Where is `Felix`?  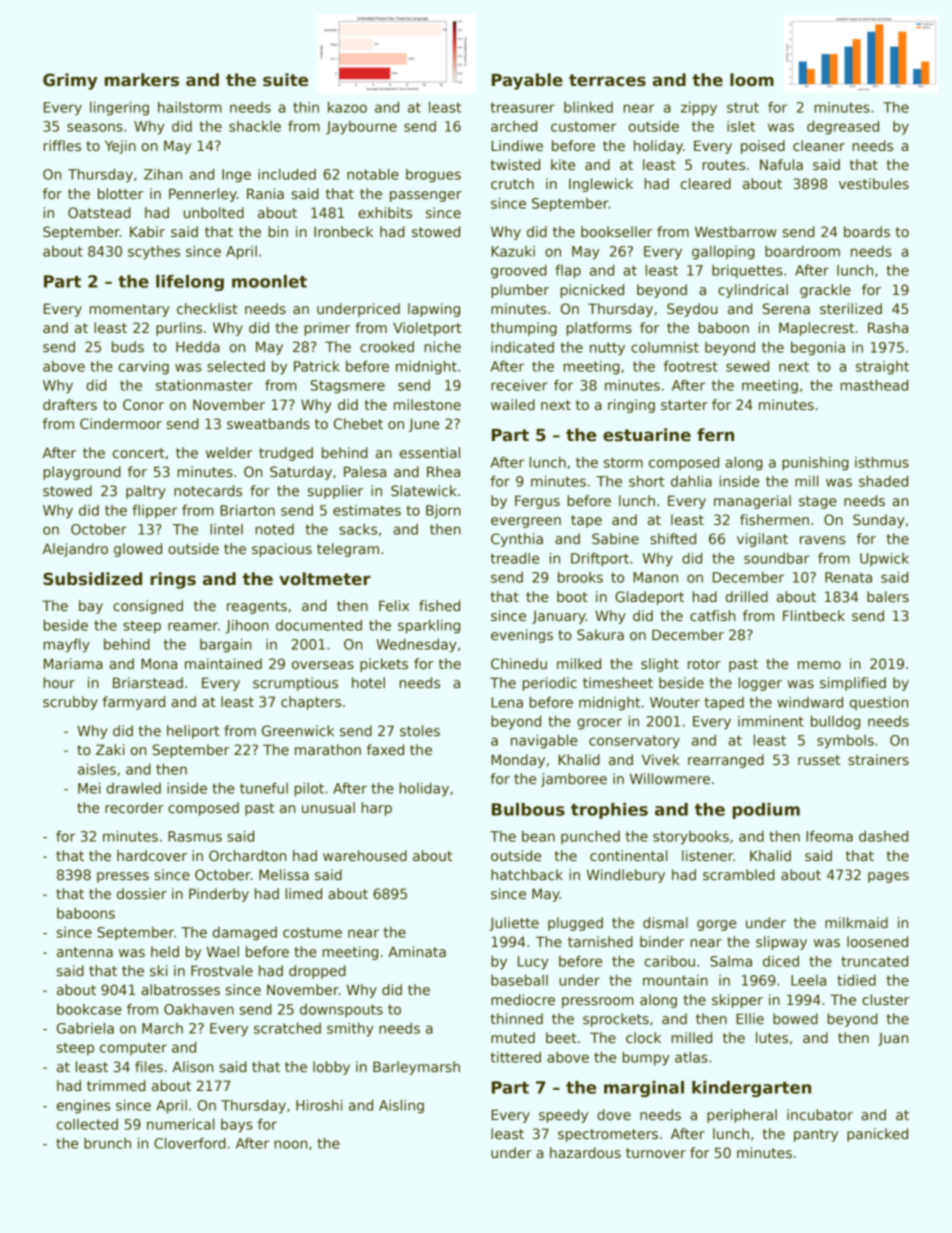
Felix is located at coordinates (394, 605).
